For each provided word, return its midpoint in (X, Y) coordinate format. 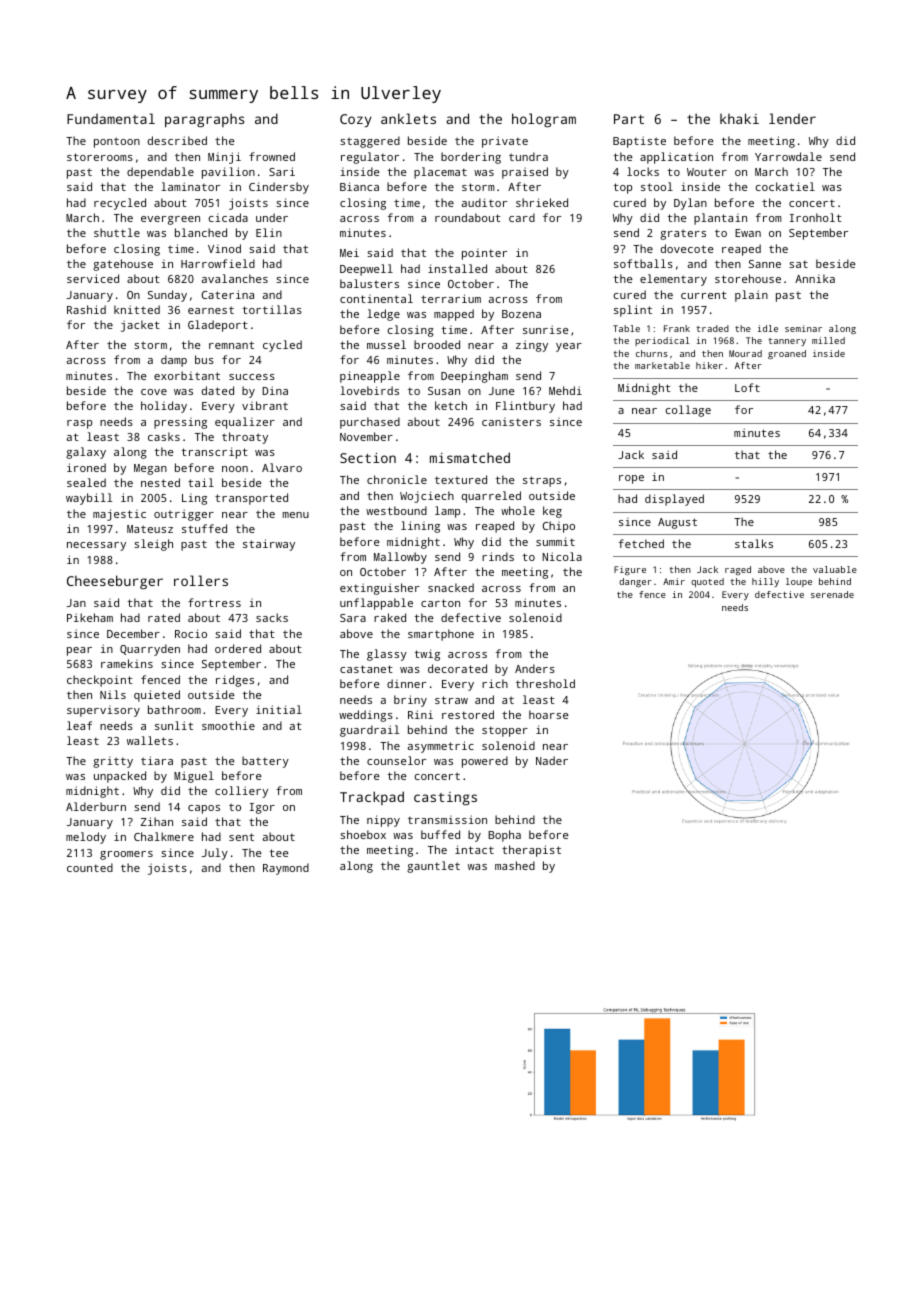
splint (633, 311)
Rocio (191, 633)
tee (279, 853)
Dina (275, 390)
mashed (515, 865)
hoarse (549, 714)
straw (451, 700)
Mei (349, 252)
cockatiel (785, 186)
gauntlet (433, 867)
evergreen (170, 220)
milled (828, 340)
